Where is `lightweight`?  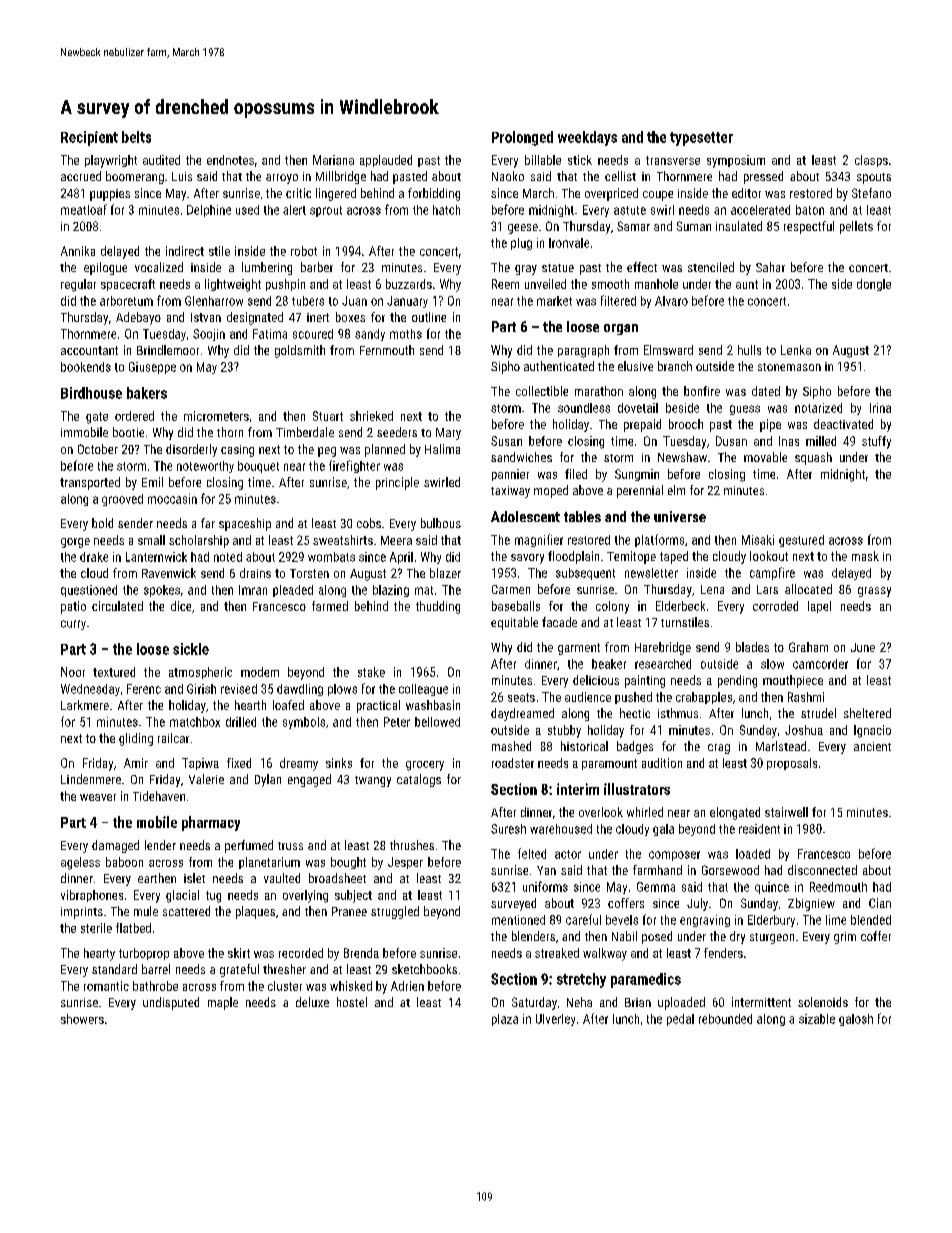 lightweight is located at coordinates (233, 285).
